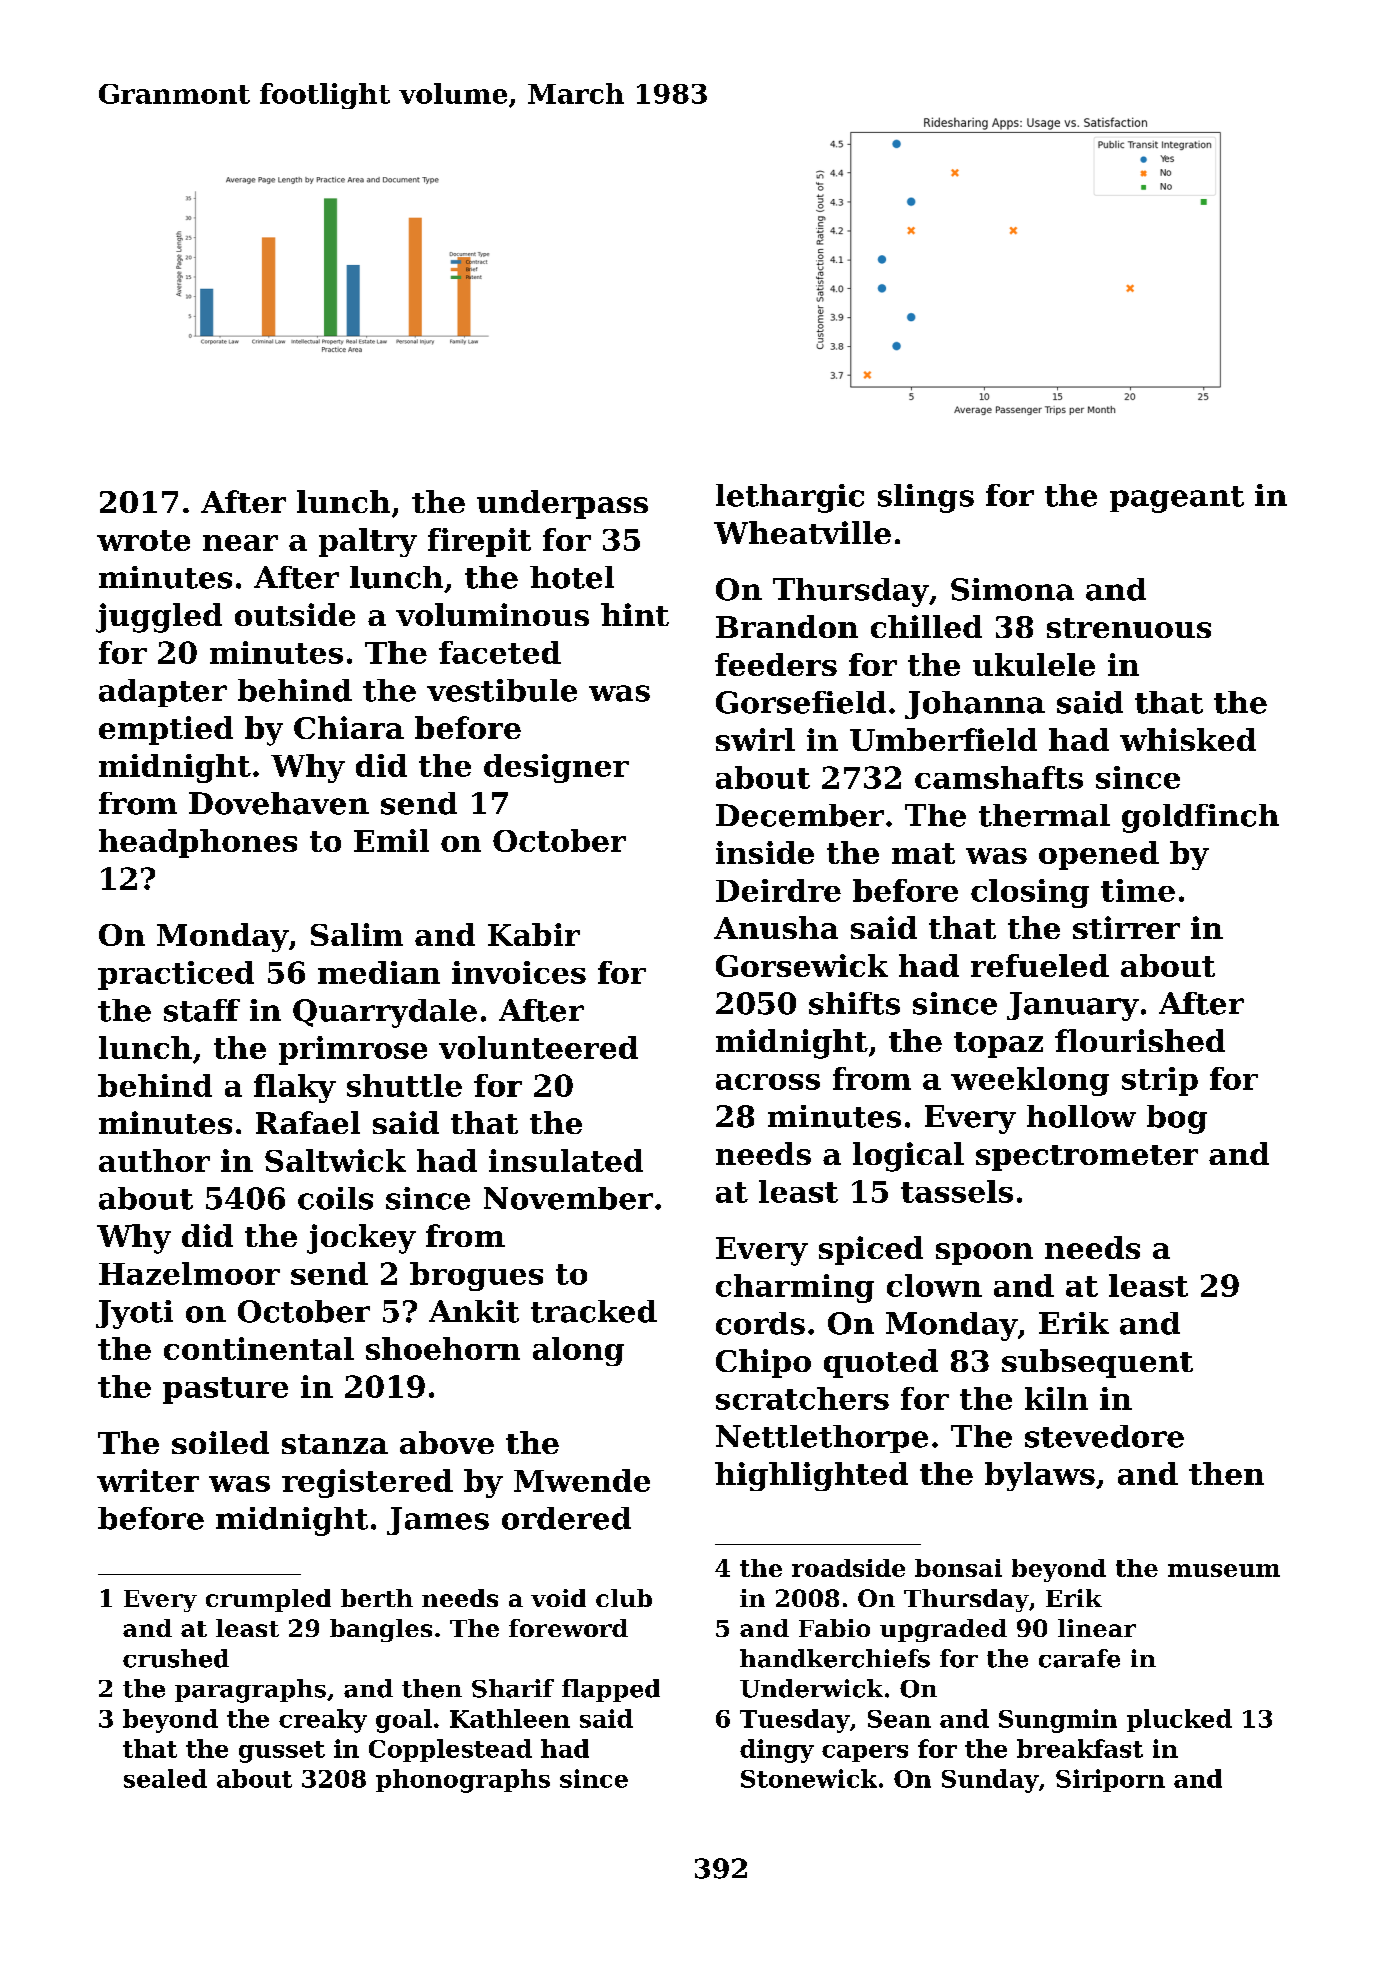 The height and width of the screenshot is (1969, 1386). I want to click on Dovehaven, so click(279, 803).
